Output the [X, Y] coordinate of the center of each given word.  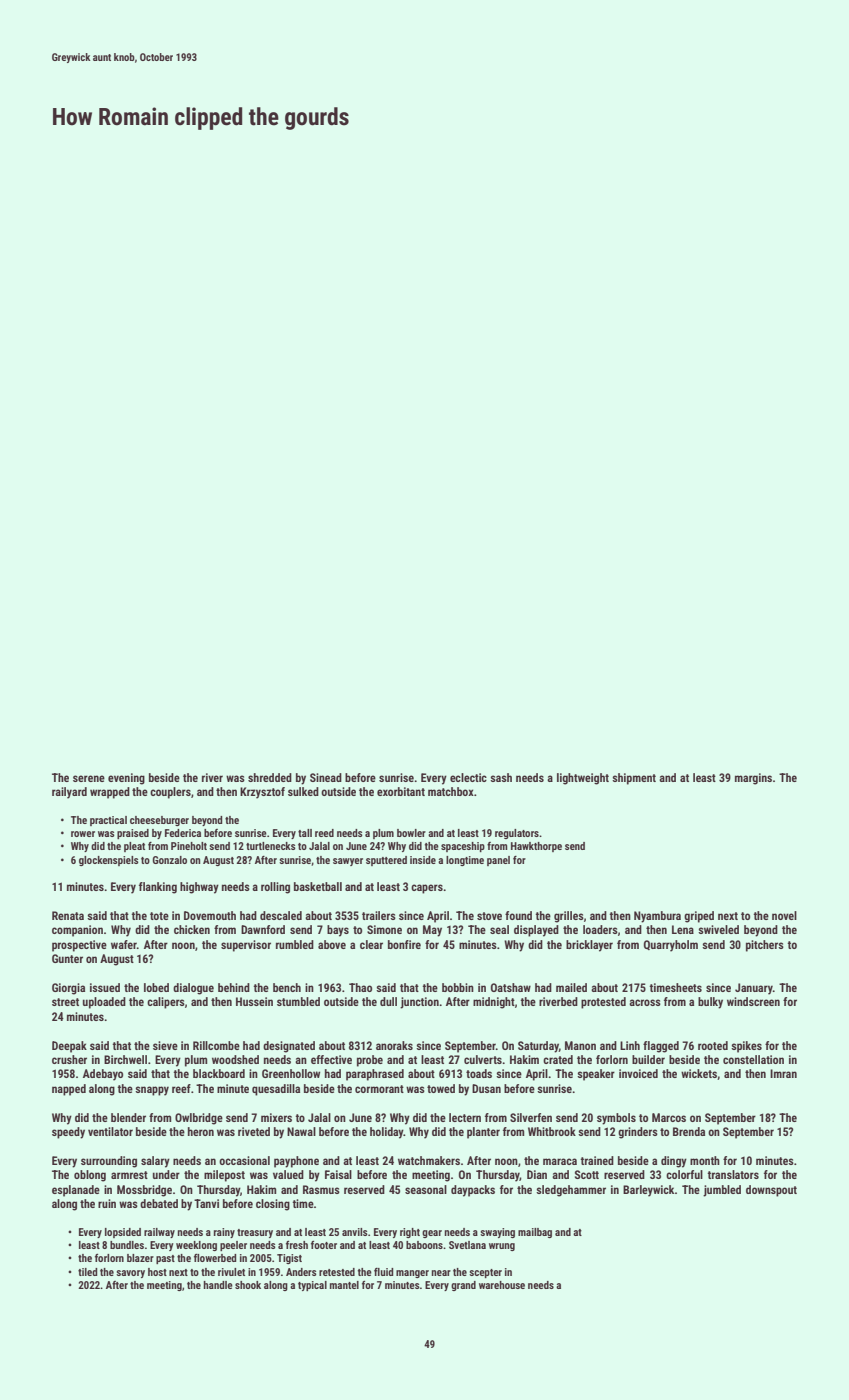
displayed [536, 931]
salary [155, 1162]
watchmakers [429, 1160]
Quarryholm [671, 946]
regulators [517, 834]
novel [784, 915]
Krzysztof [262, 793]
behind [234, 987]
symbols [616, 1119]
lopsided [123, 1233]
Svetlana [467, 1245]
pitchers [765, 946]
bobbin [458, 987]
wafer [124, 944]
